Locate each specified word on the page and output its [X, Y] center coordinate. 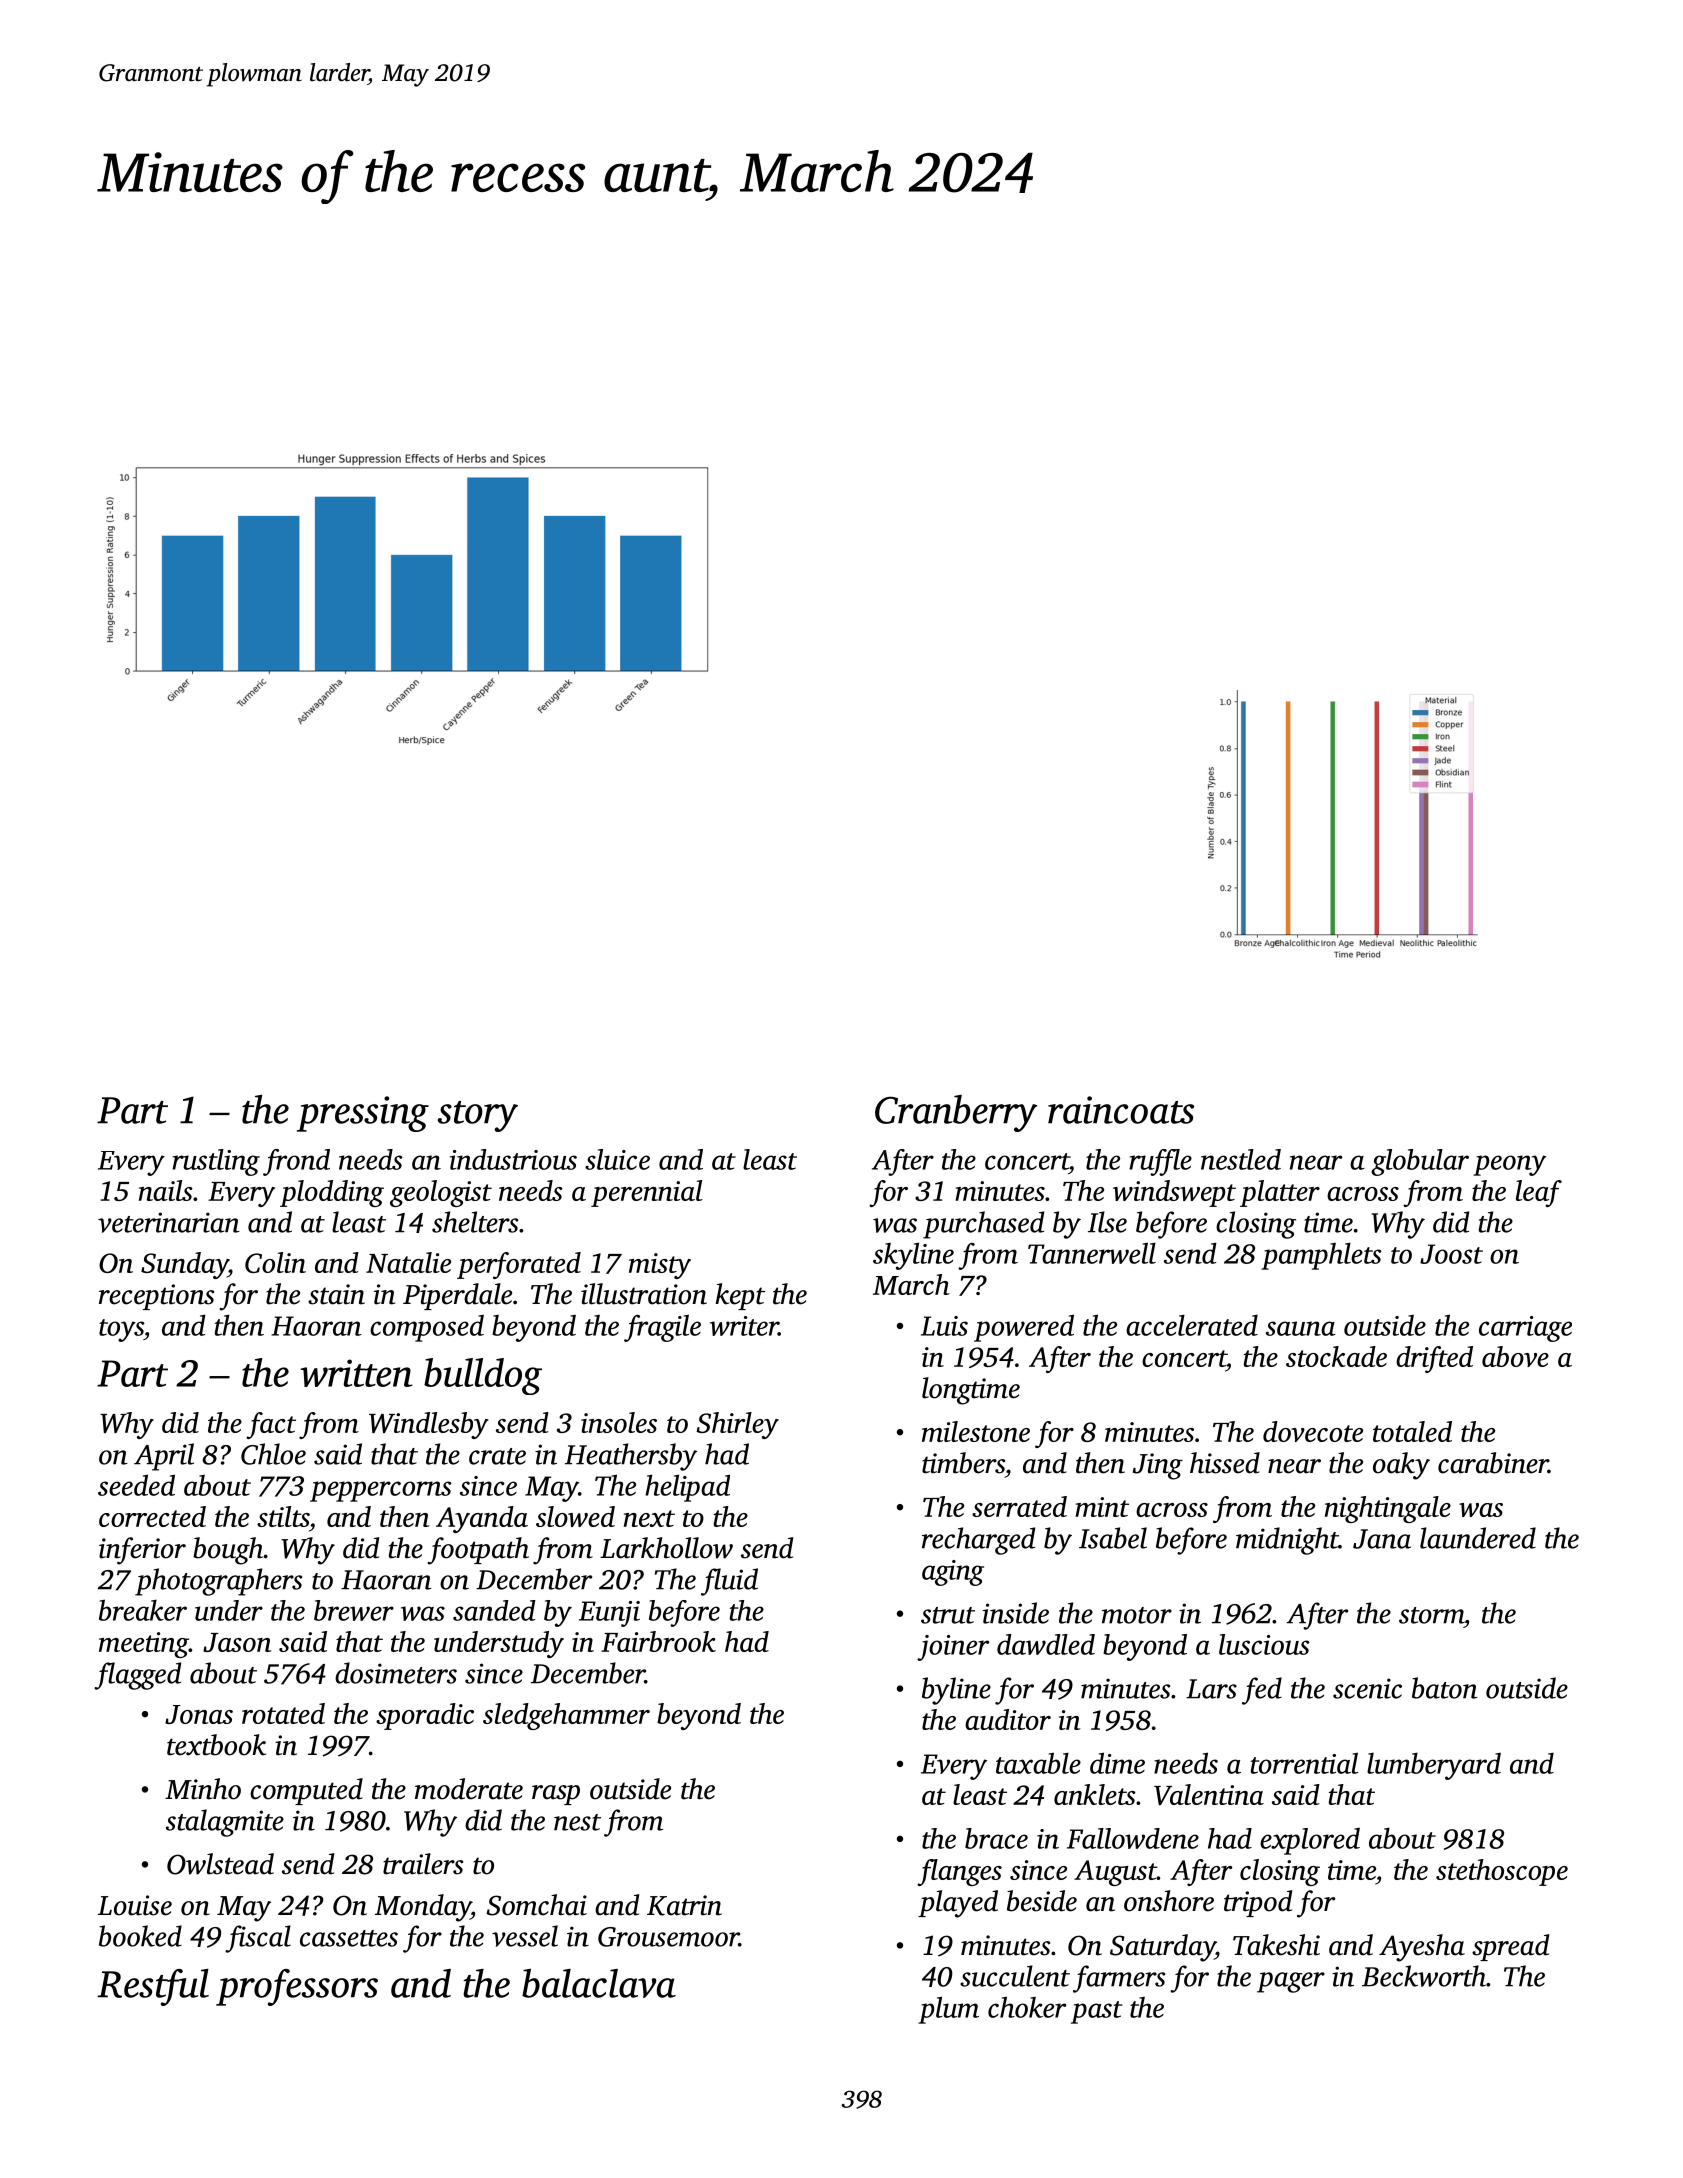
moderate [469, 1789]
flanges [959, 1872]
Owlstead [220, 1864]
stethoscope [1502, 1872]
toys [121, 1330]
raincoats [1121, 1110]
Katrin [684, 1905]
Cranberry [956, 1113]
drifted [1434, 1359]
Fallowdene [1133, 1838]
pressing [363, 1114]
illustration [644, 1294]
